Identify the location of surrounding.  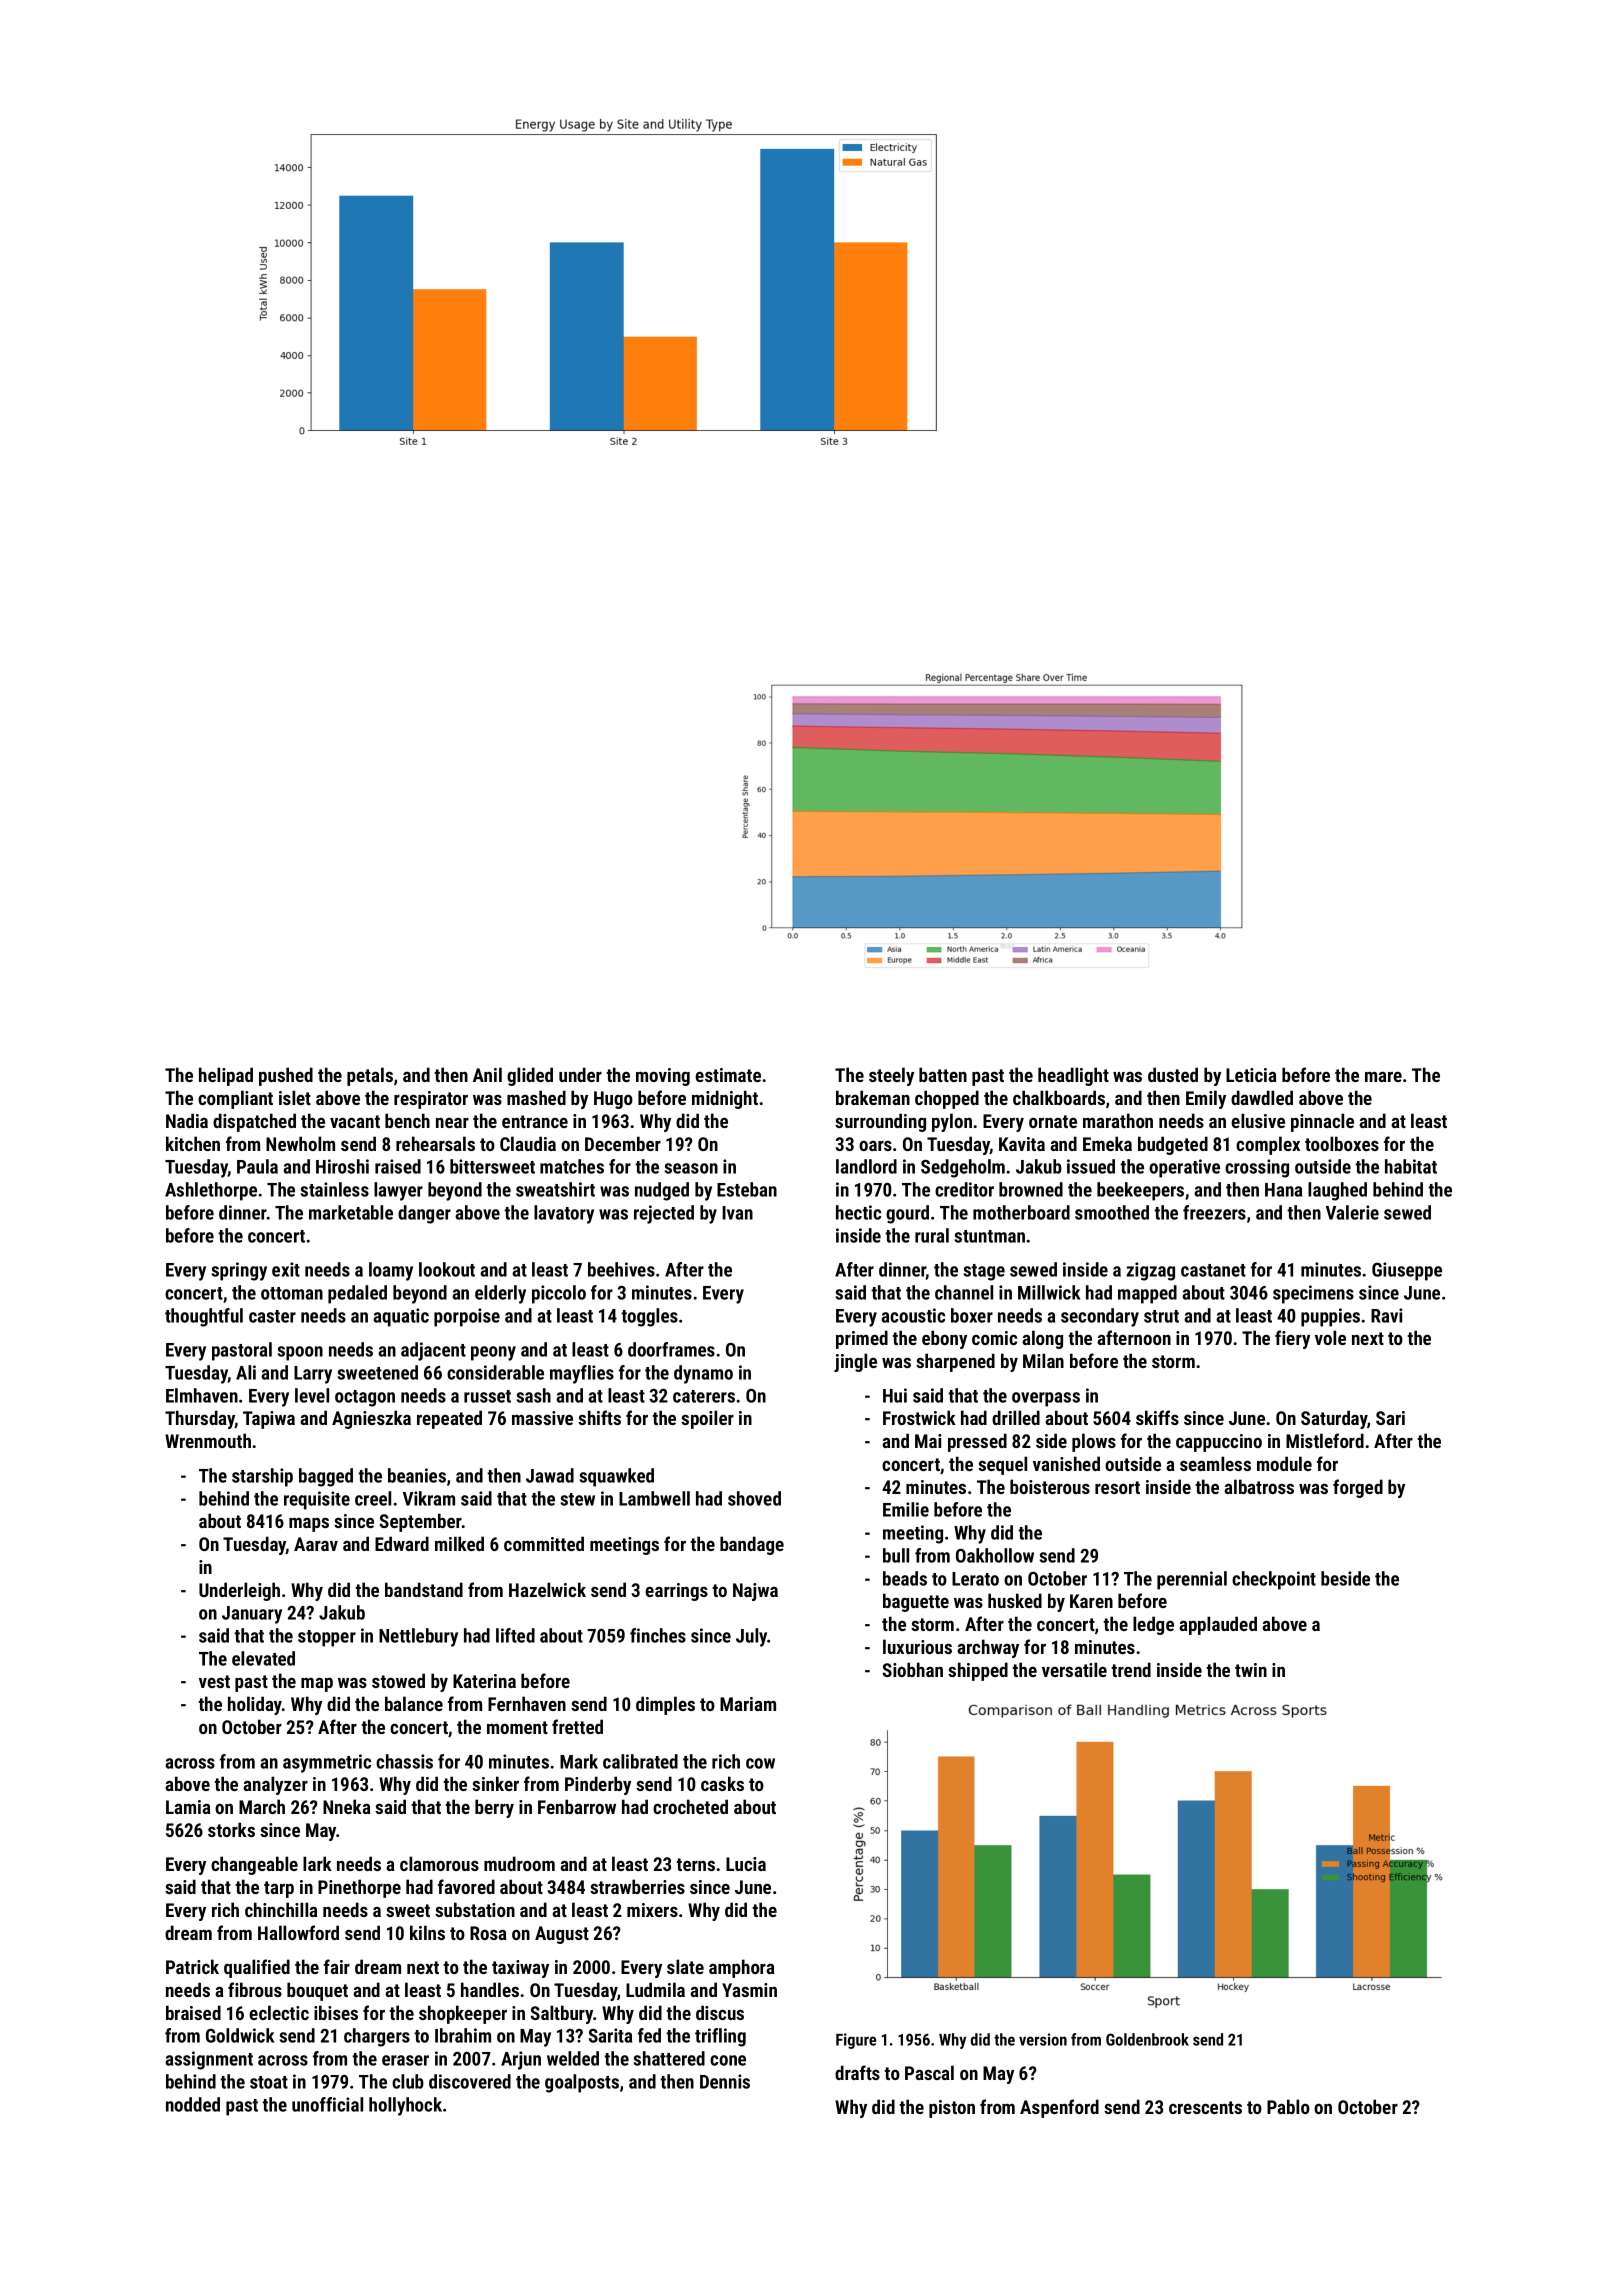
(880, 1122).
